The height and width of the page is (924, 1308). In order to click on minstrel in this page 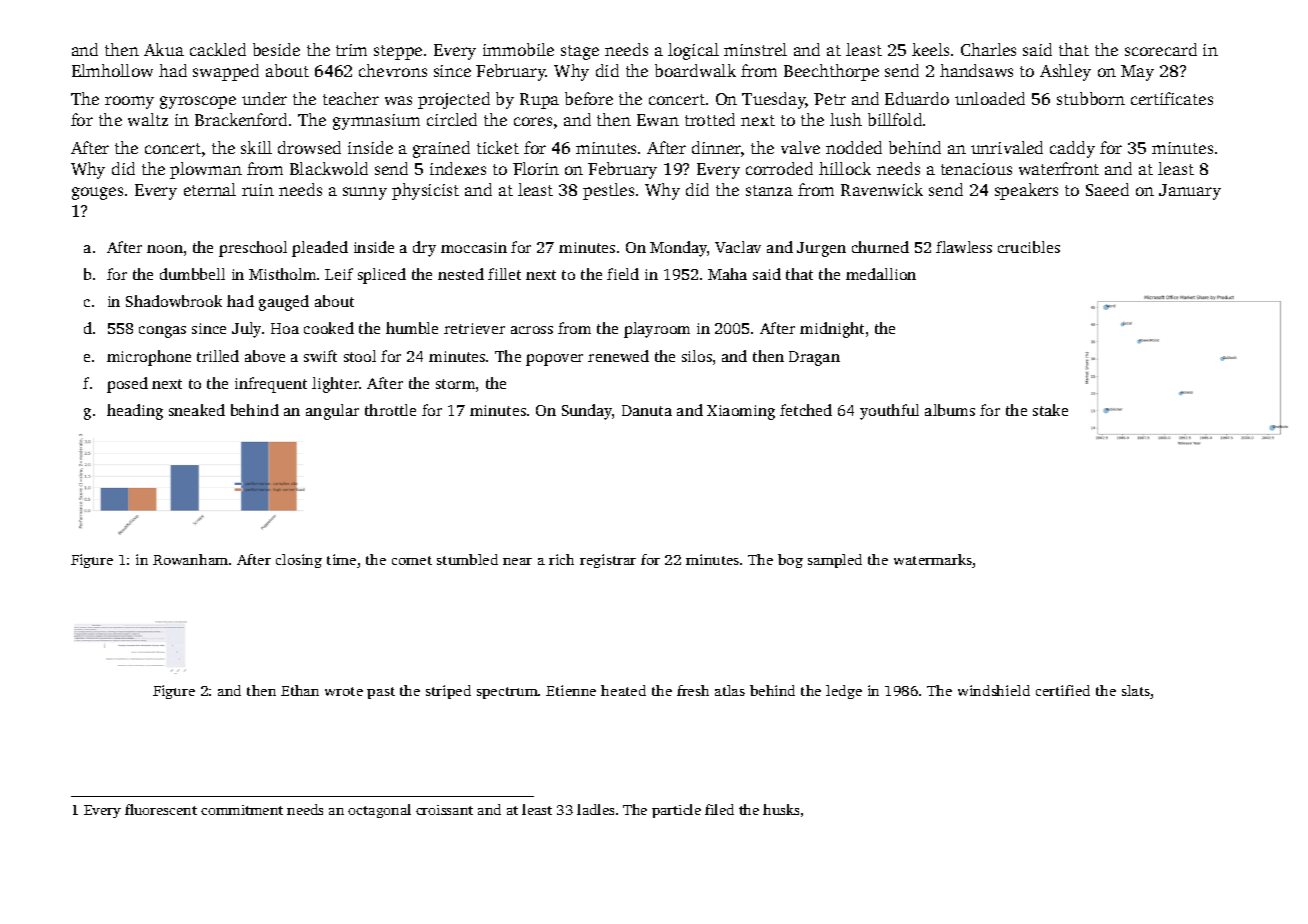, I will do `click(755, 49)`.
